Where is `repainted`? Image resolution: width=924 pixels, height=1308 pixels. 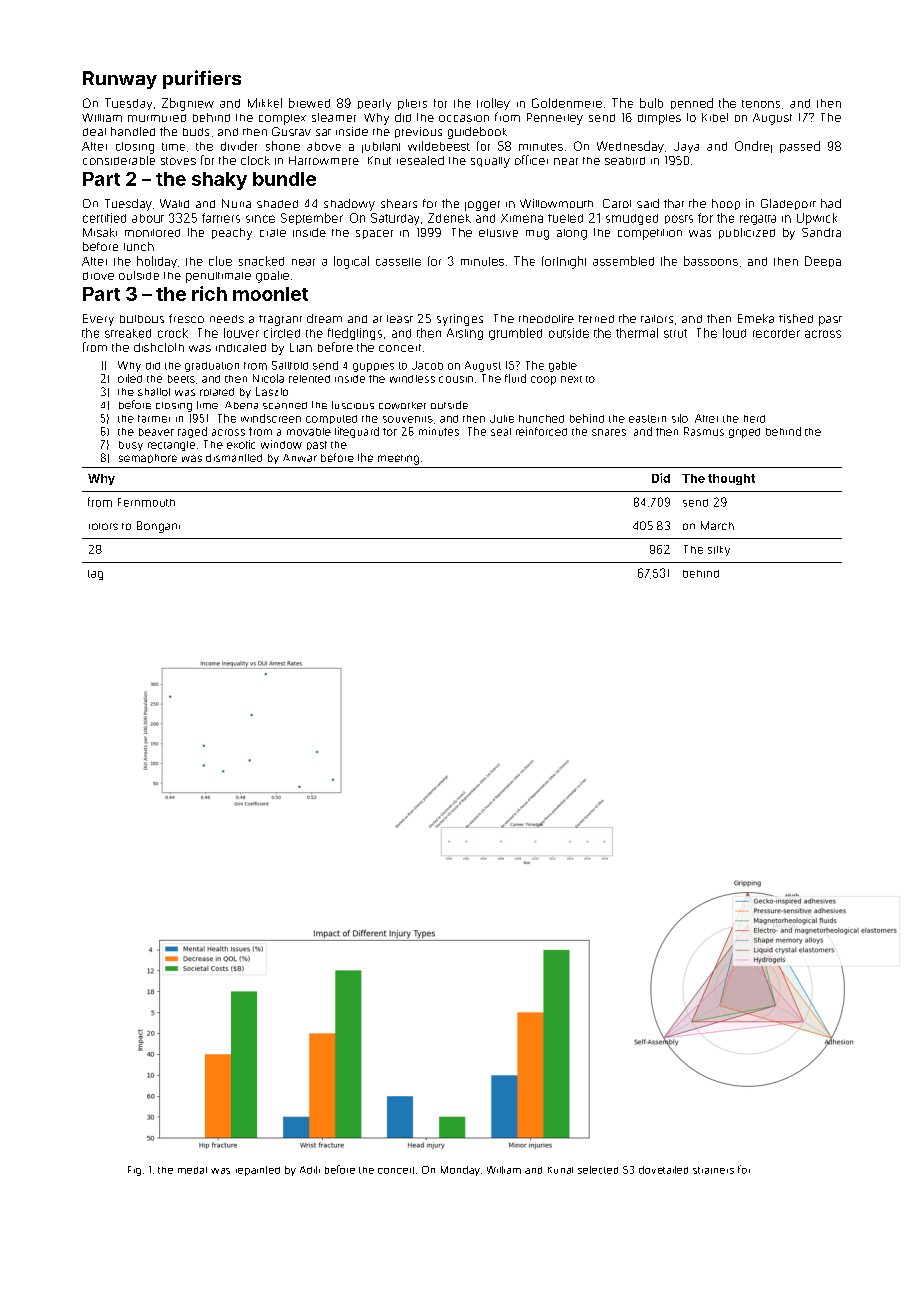 repainted is located at coordinates (258, 1171).
